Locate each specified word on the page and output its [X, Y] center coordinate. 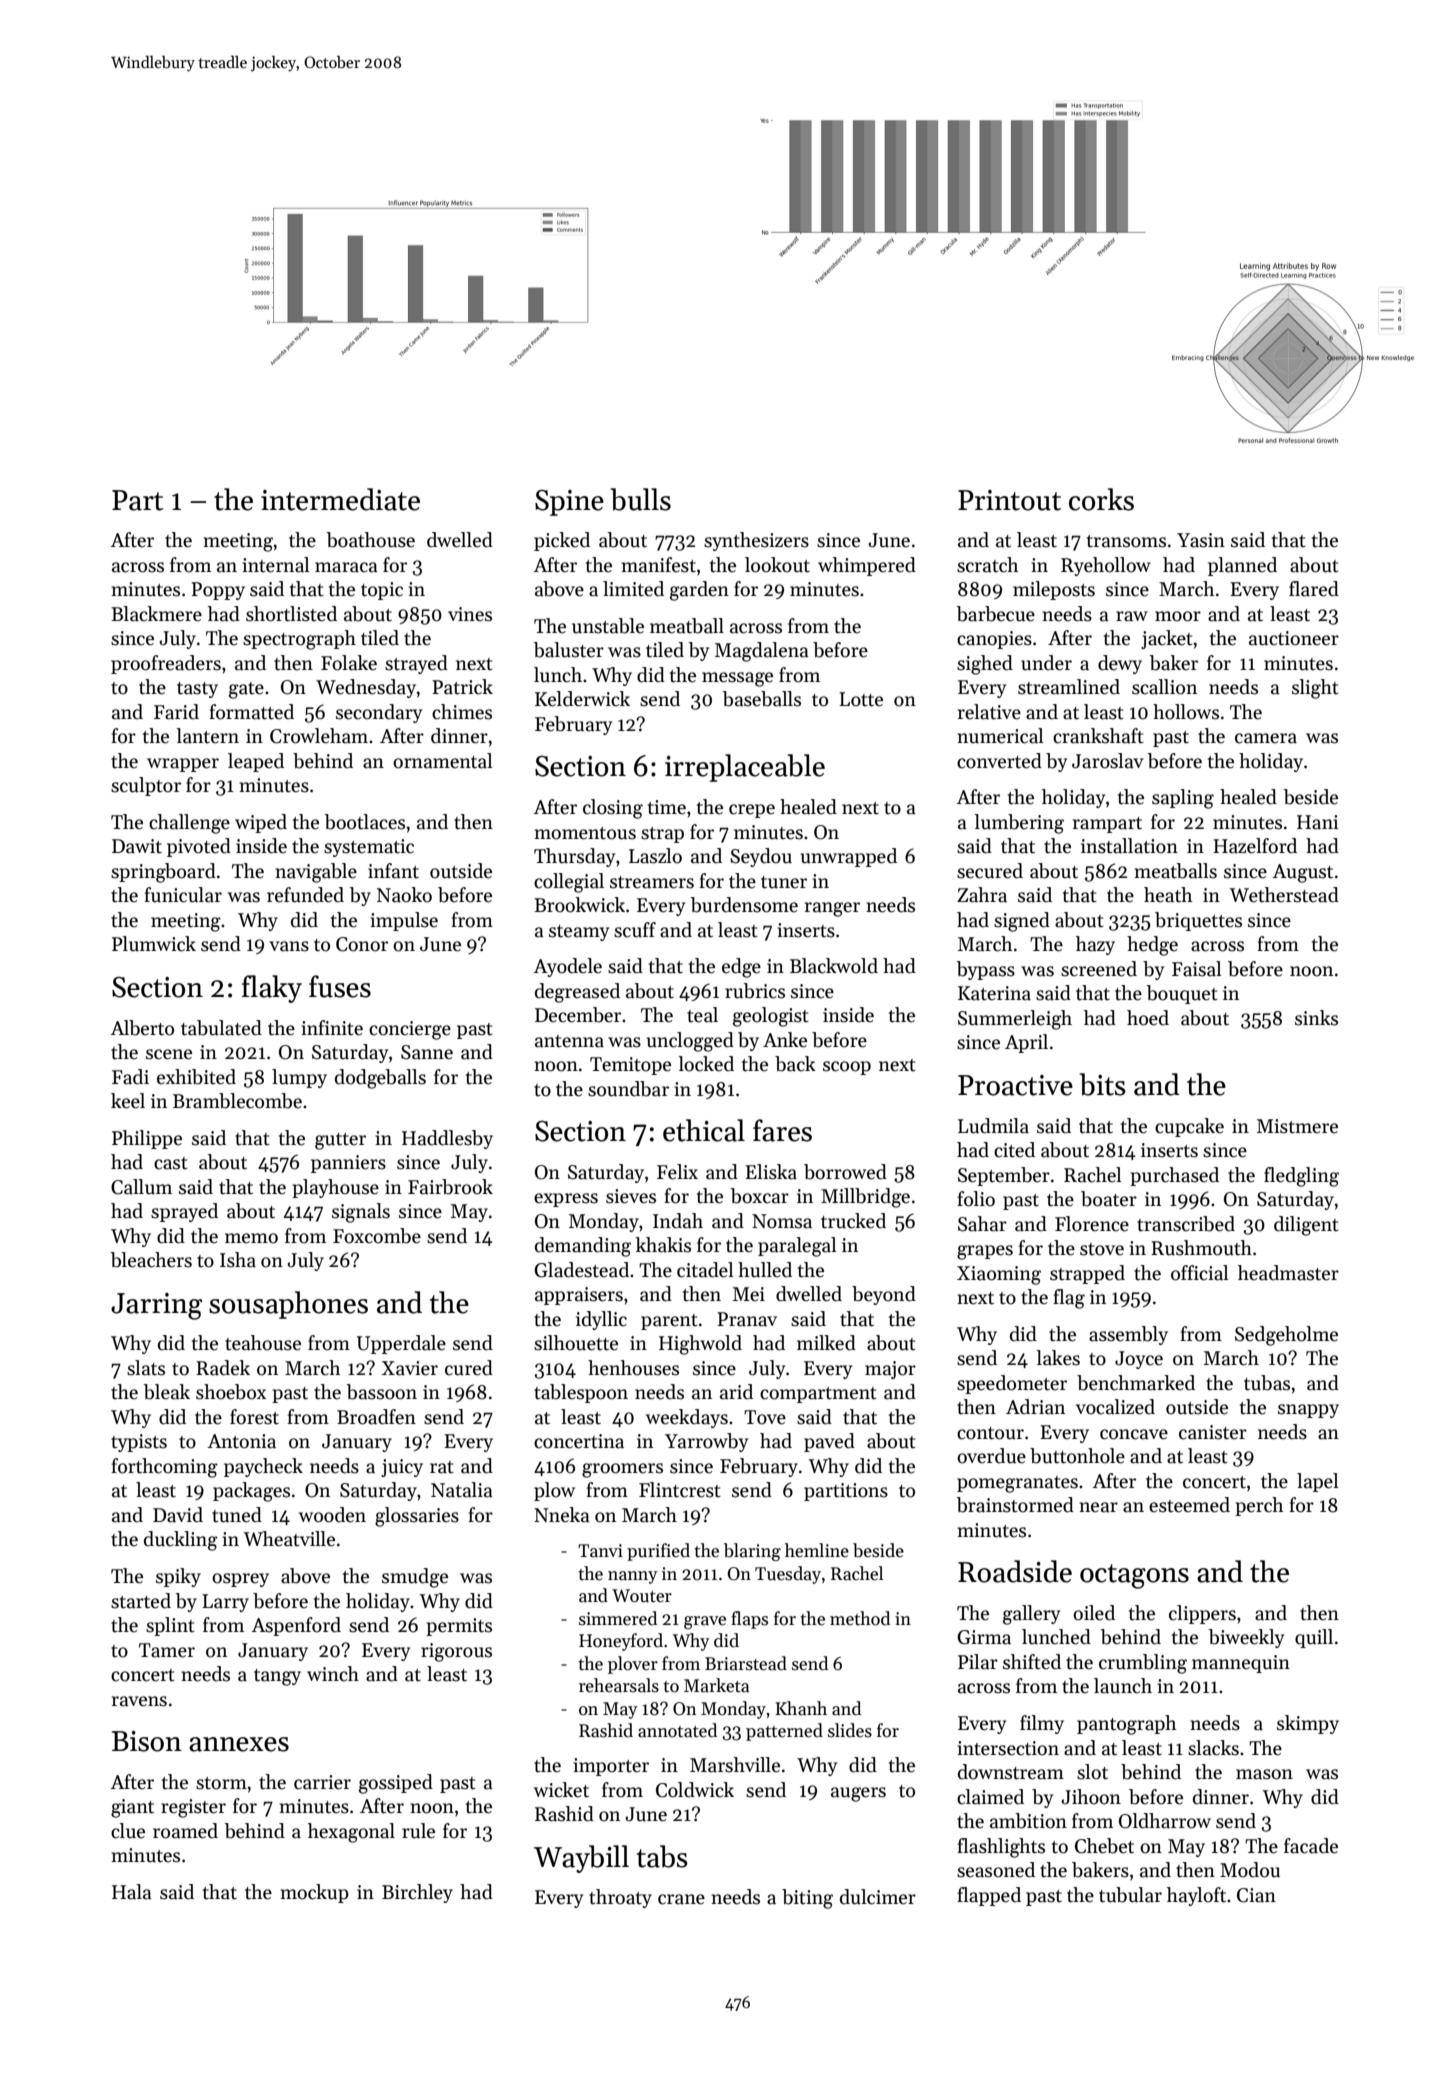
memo [251, 1238]
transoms [1126, 541]
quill [1314, 1638]
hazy [1095, 945]
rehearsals [619, 1685]
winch [333, 1674]
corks [1101, 499]
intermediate [340, 499]
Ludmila [993, 1126]
